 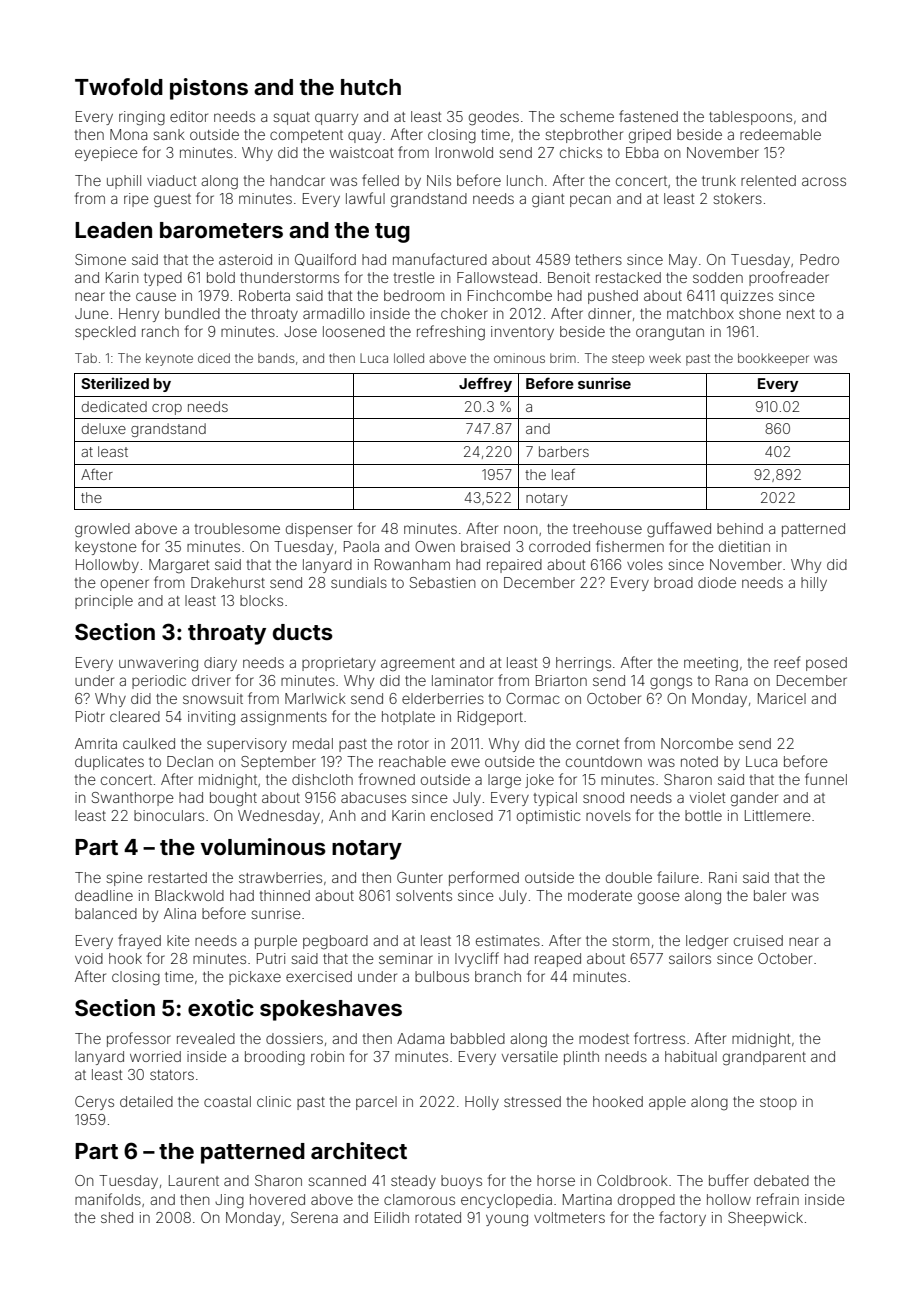 I want to click on Ironwold, so click(x=464, y=152).
